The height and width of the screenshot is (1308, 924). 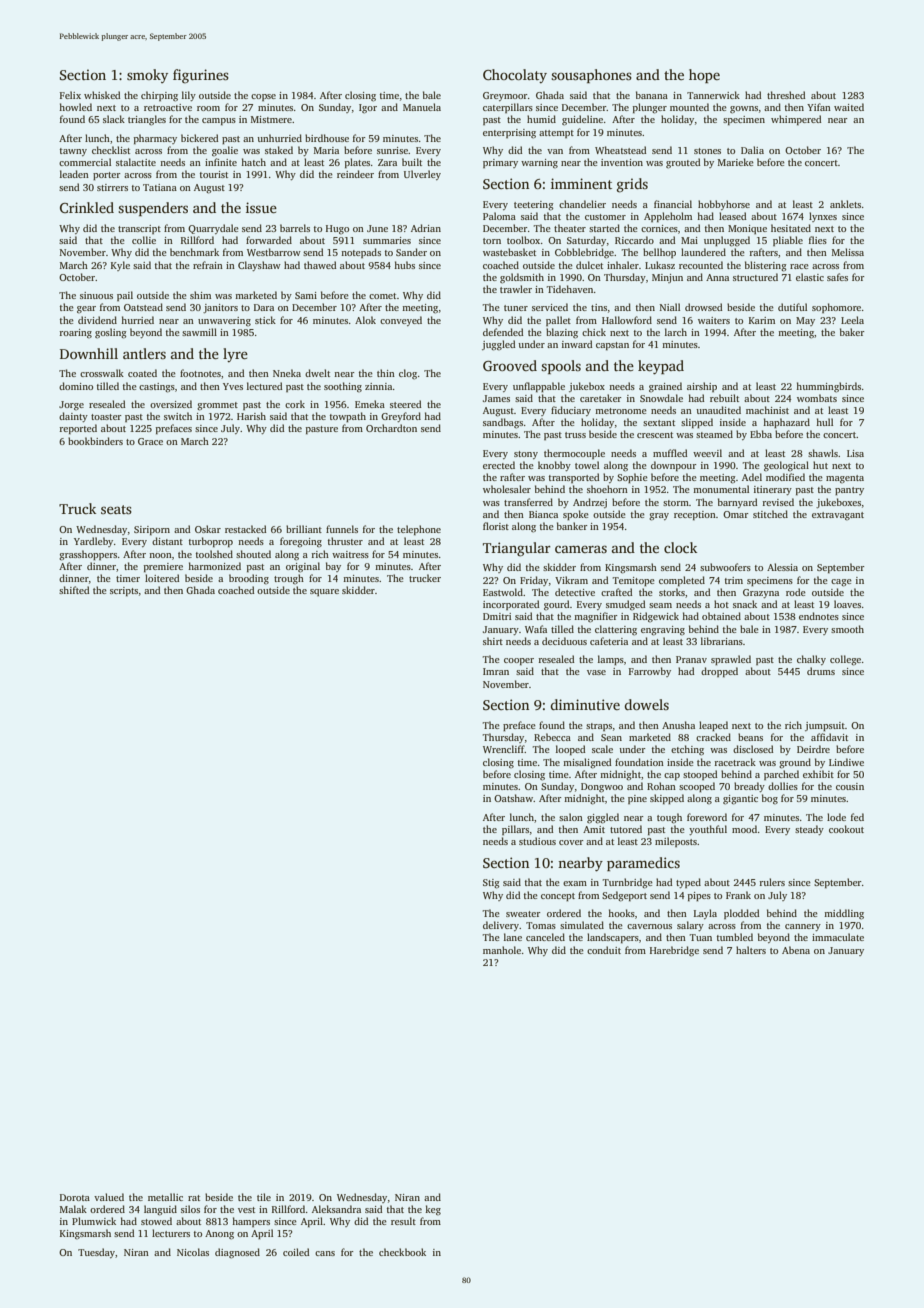 I want to click on sousaphones, so click(x=591, y=76).
